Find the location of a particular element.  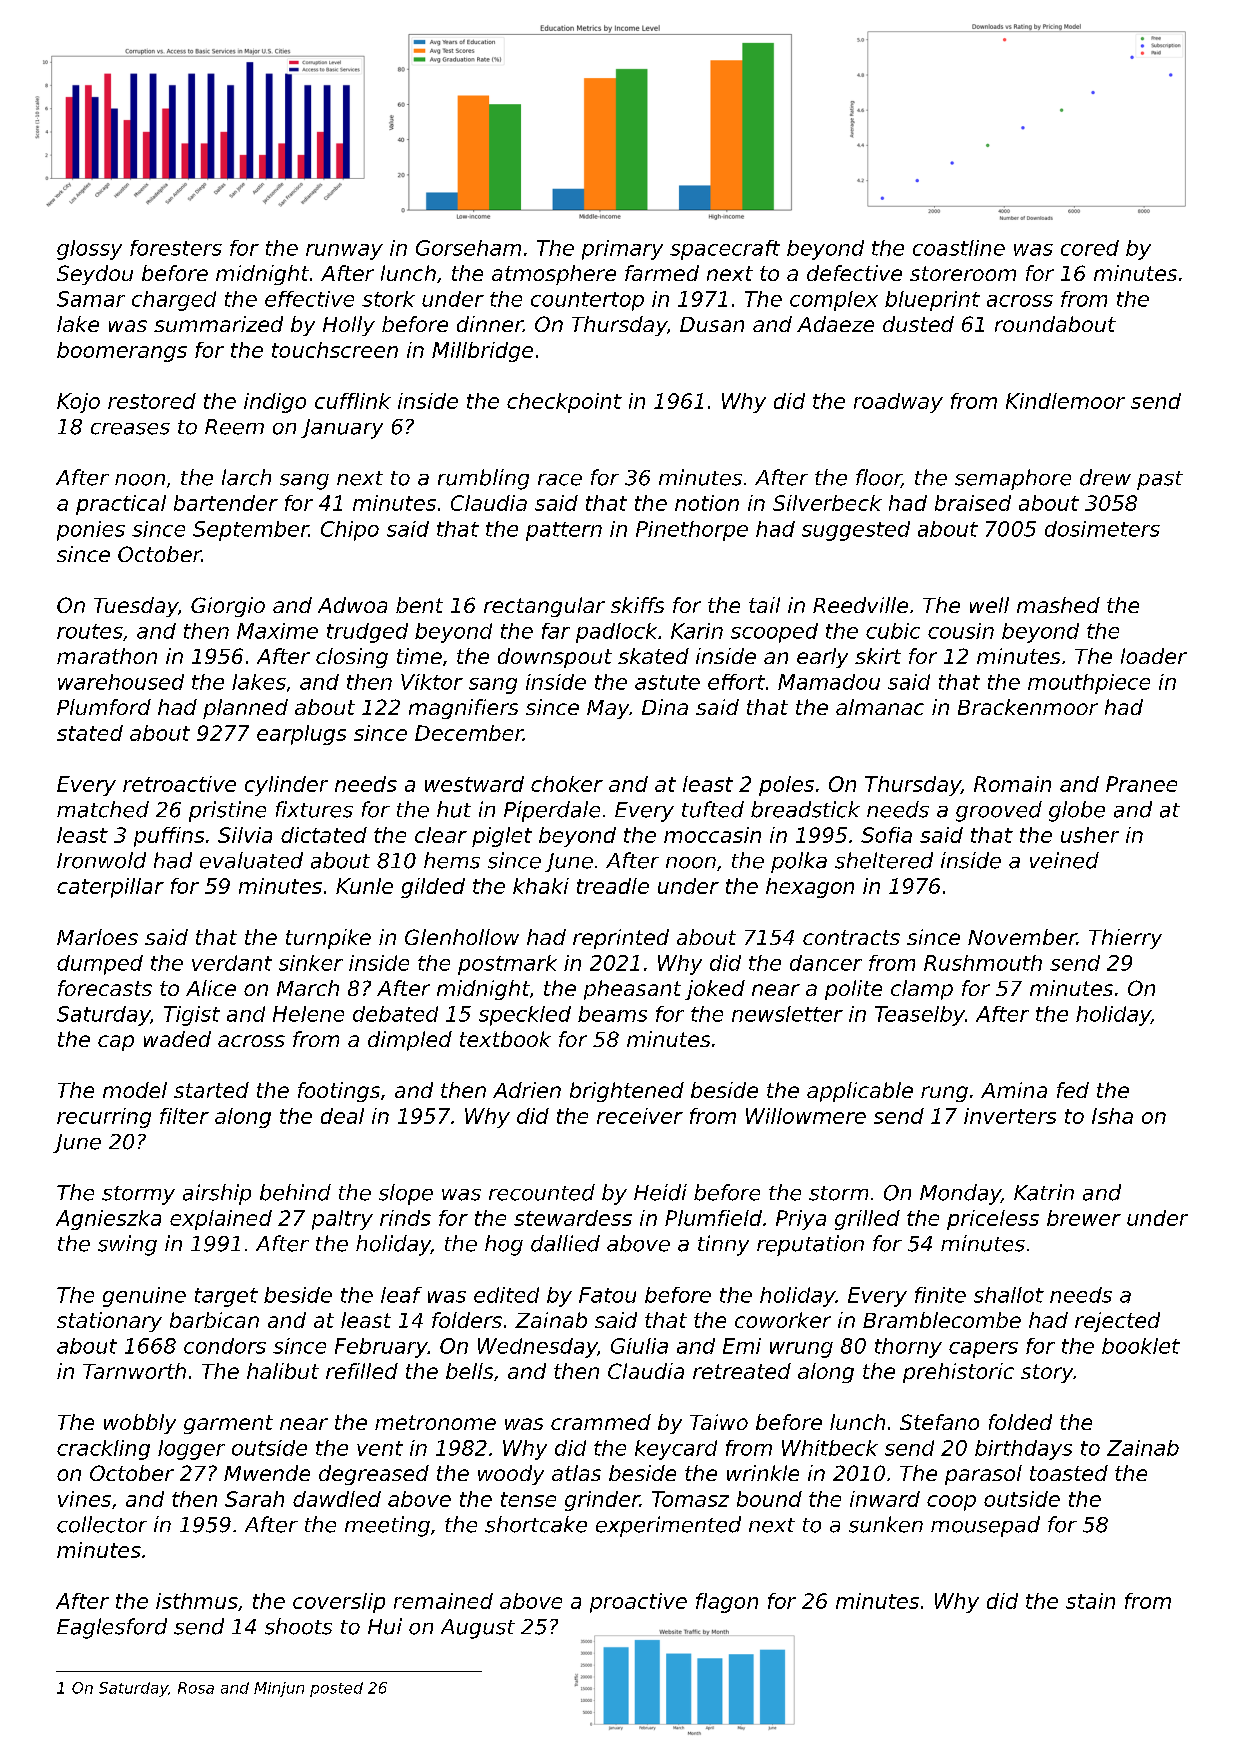

roadway is located at coordinates (898, 403).
